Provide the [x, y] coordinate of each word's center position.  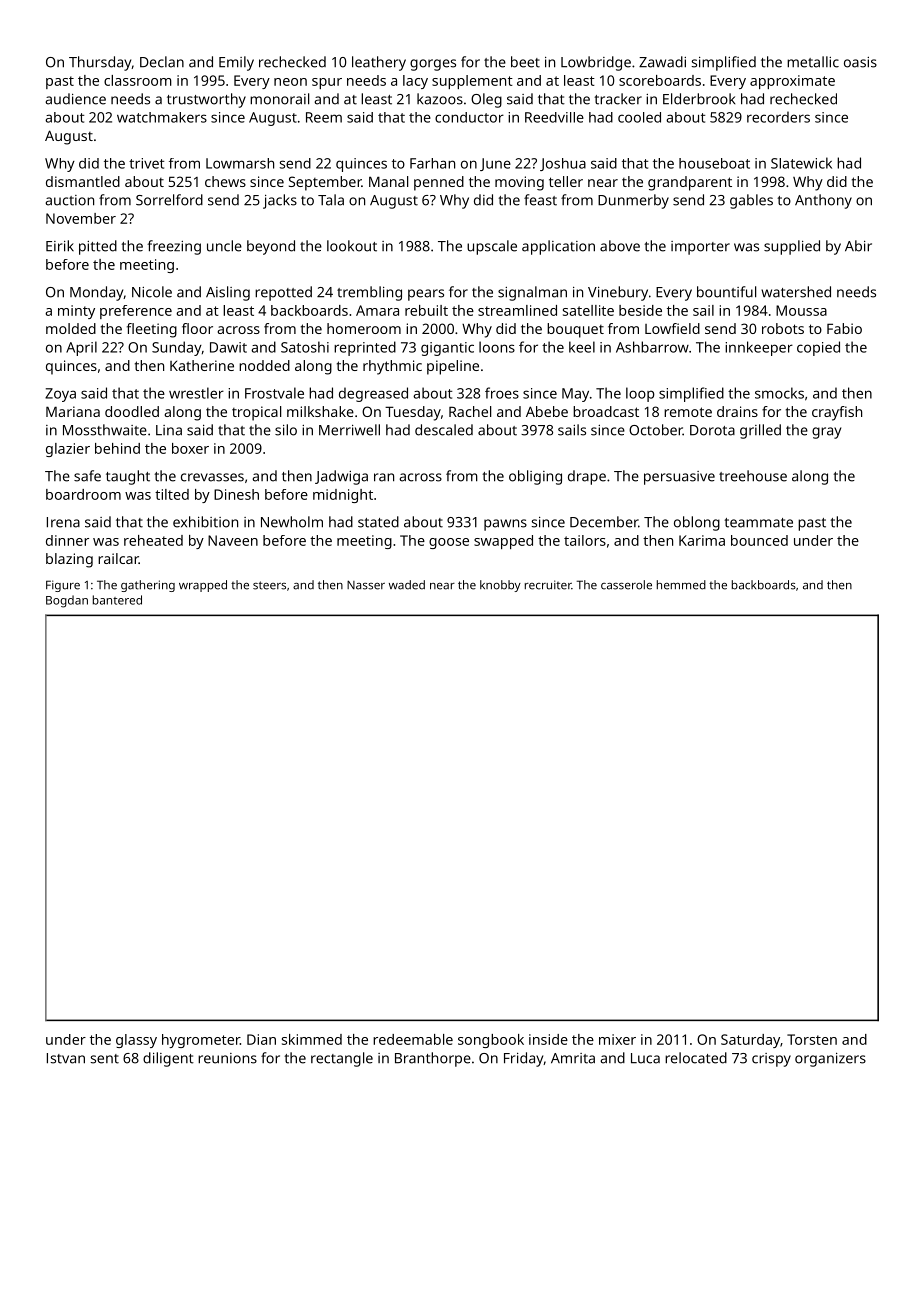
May [575, 395]
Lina [169, 430]
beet [525, 62]
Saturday [750, 1041]
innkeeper [759, 348]
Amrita [573, 1058]
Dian [261, 1039]
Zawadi [662, 62]
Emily [236, 63]
